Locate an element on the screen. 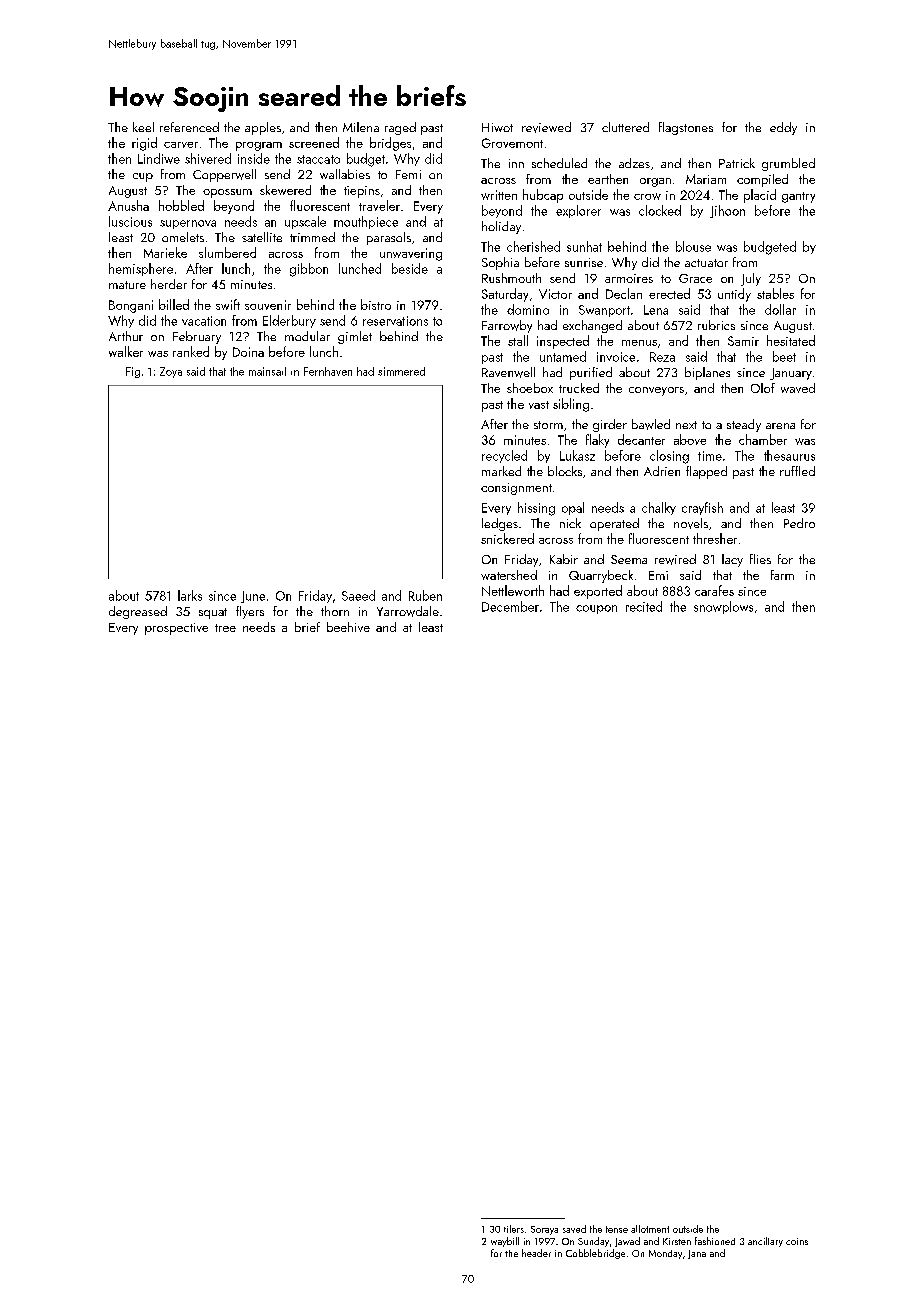 This screenshot has height=1308, width=924. Monday is located at coordinates (665, 1254).
